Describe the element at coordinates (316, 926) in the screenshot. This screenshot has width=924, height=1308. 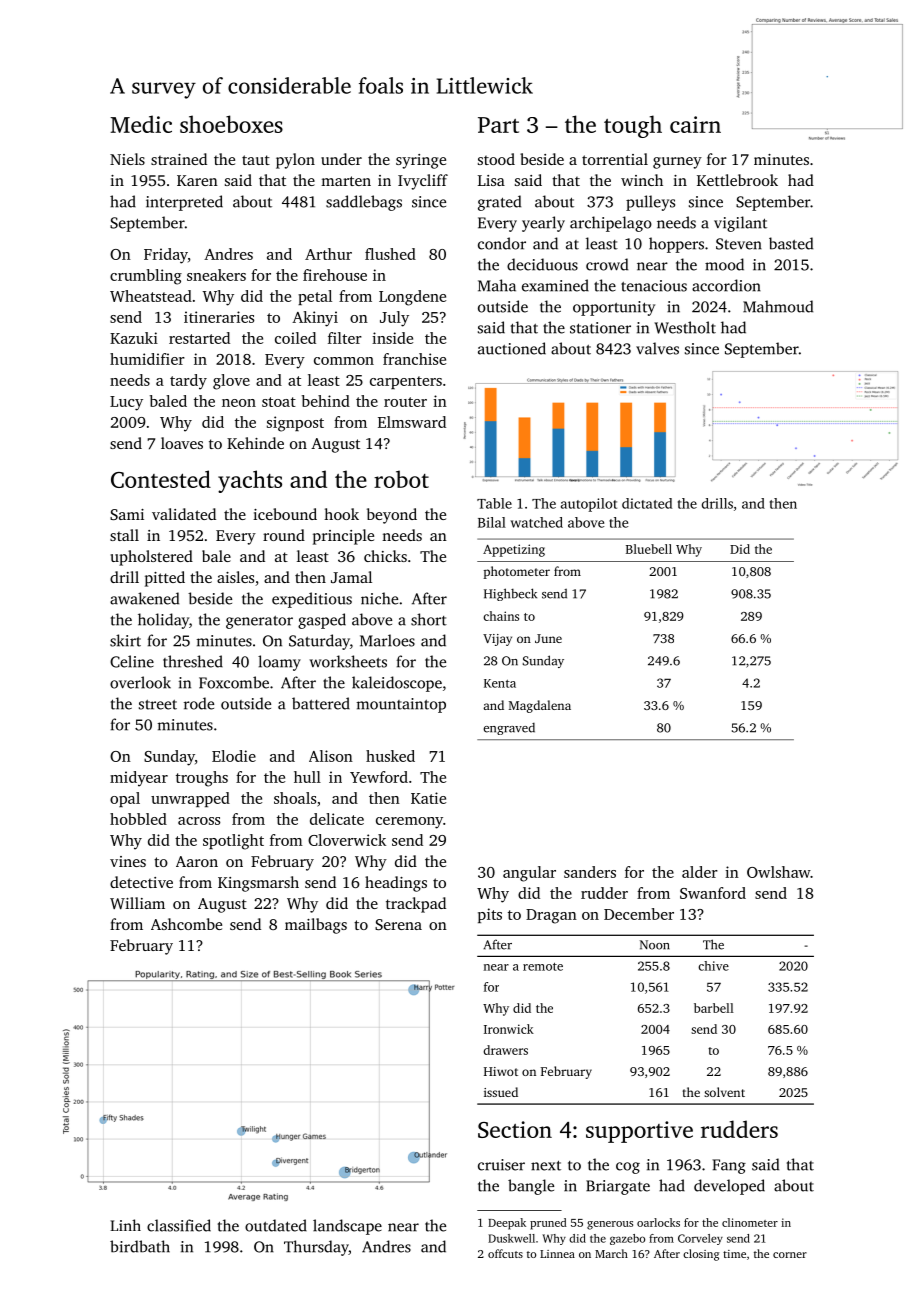
I see `mailbags` at that location.
